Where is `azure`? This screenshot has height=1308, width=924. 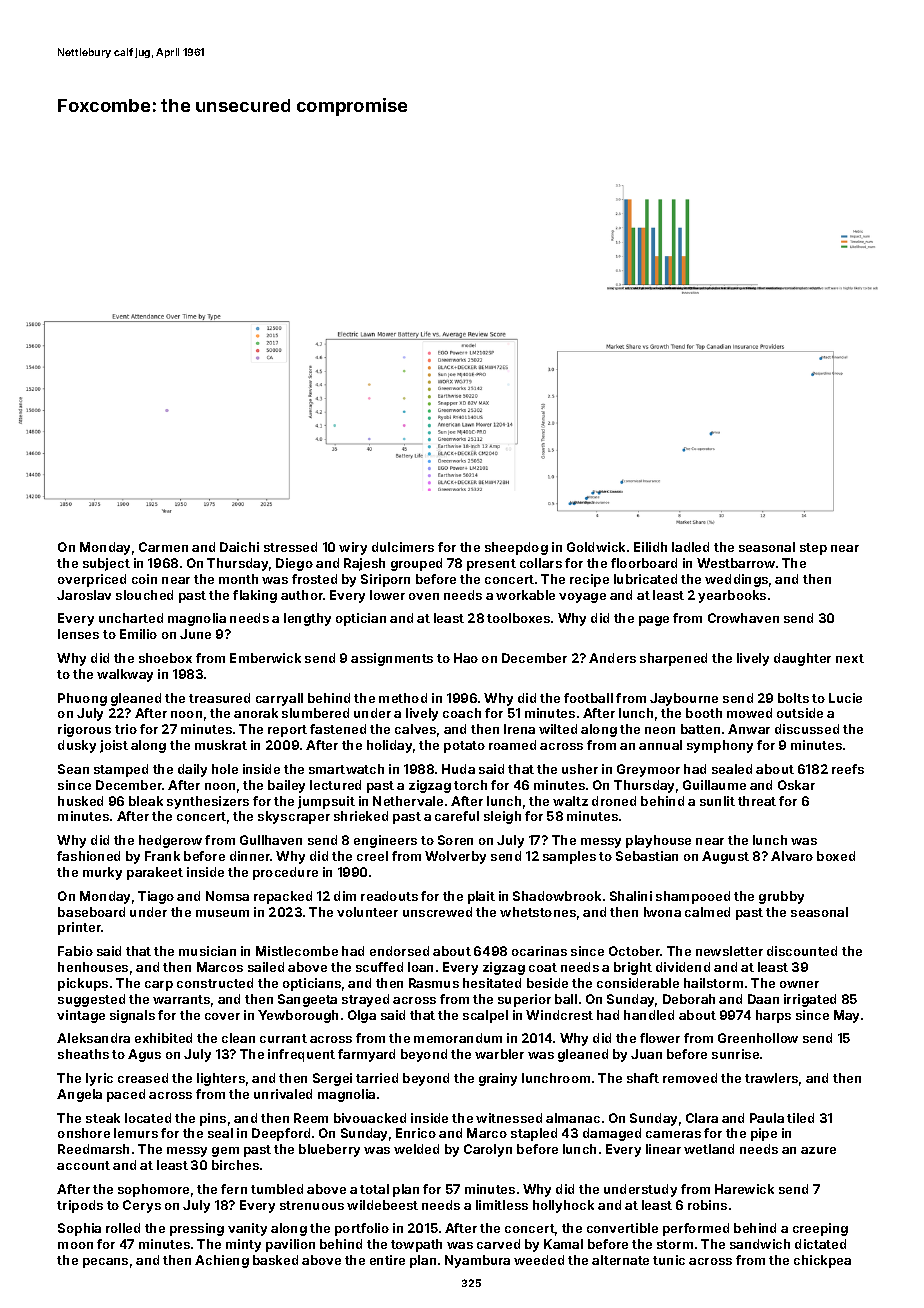
azure is located at coordinates (818, 1150).
